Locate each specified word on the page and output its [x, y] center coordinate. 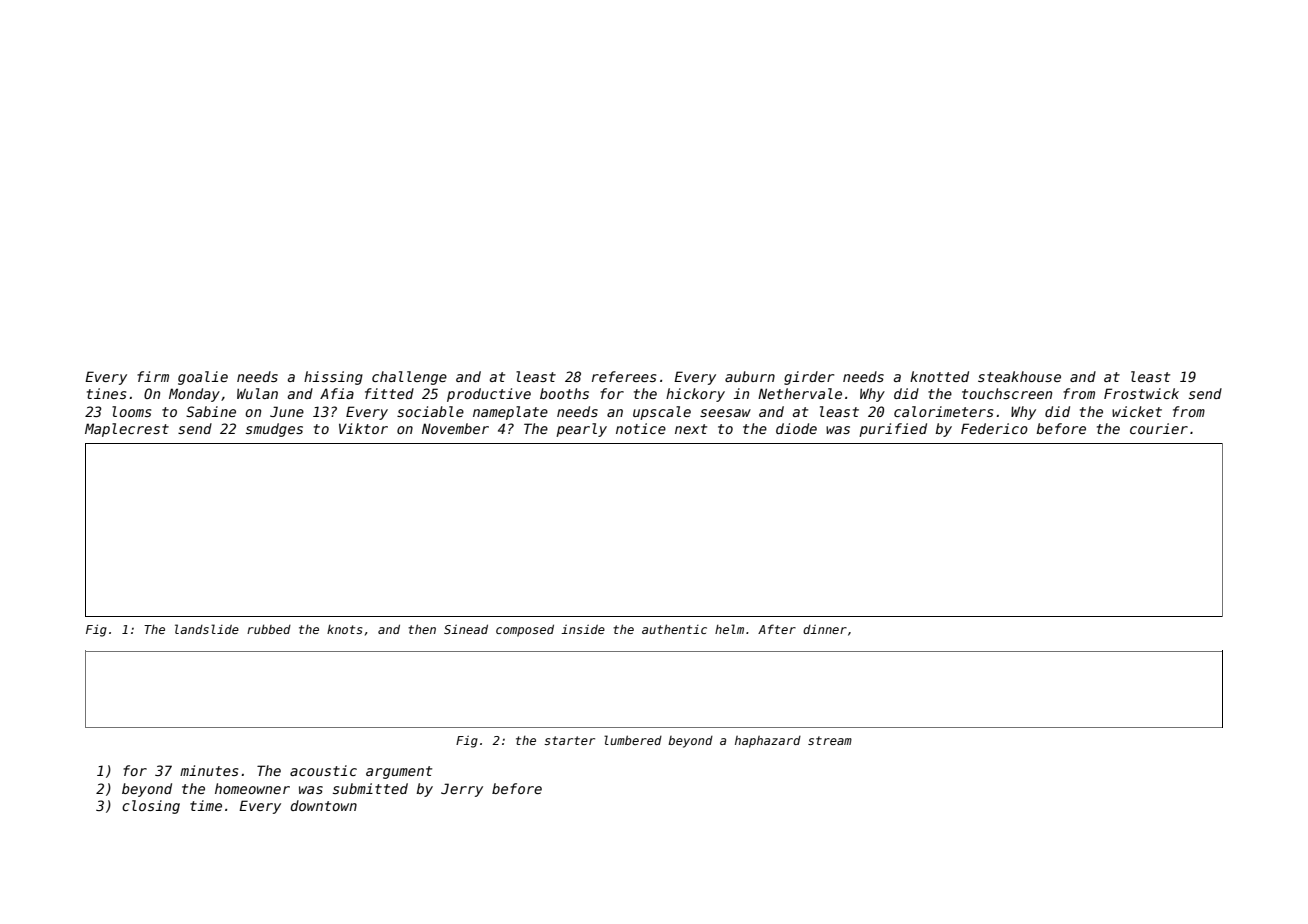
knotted [939, 376]
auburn [750, 376]
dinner [825, 629]
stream [830, 740]
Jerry [462, 790]
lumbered [633, 740]
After [777, 629]
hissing [333, 378]
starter [569, 740]
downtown [323, 805]
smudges [274, 430]
